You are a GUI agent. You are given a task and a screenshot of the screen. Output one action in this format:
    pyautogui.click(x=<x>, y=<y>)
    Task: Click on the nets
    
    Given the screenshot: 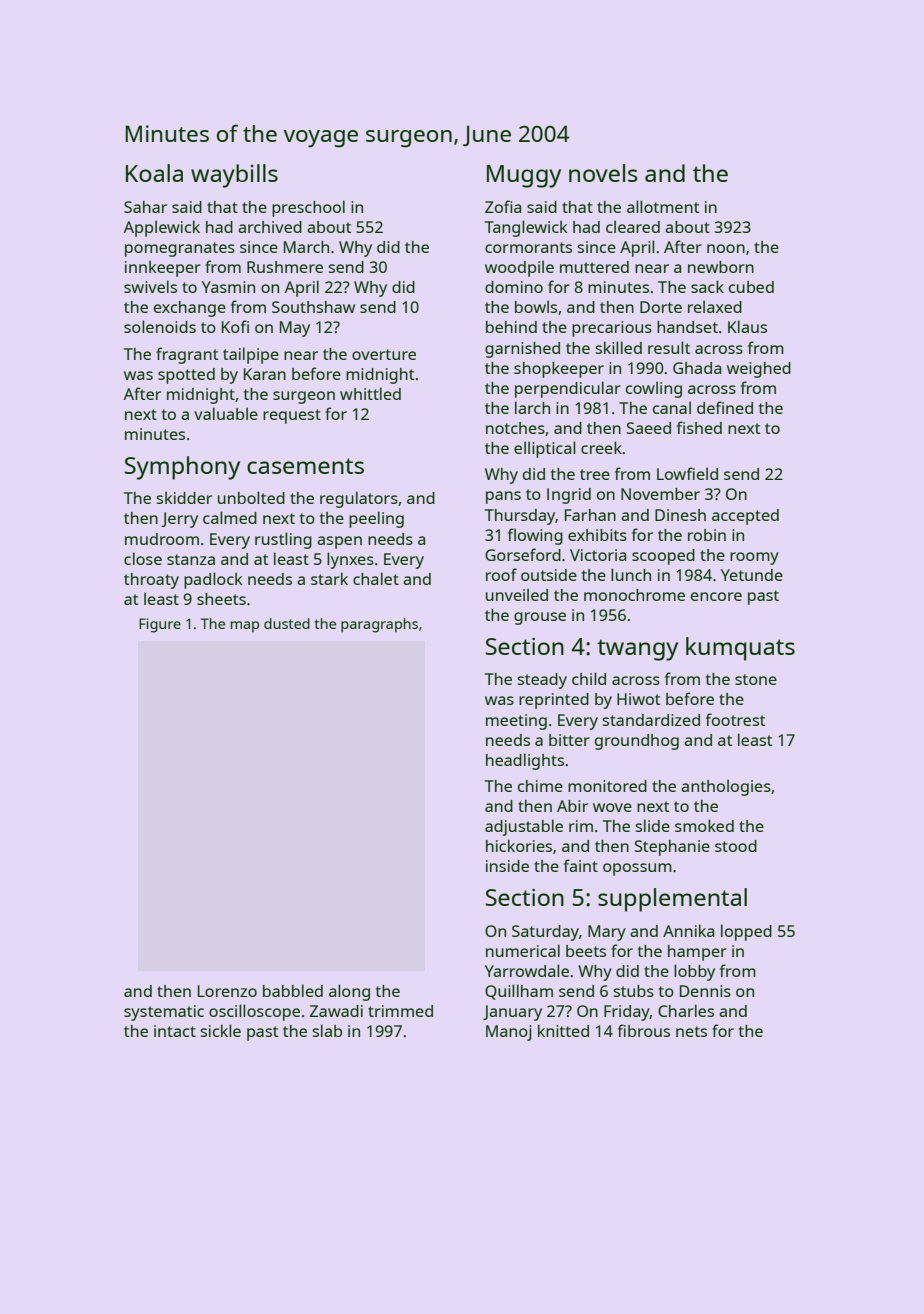 What is the action you would take?
    pyautogui.click(x=691, y=1031)
